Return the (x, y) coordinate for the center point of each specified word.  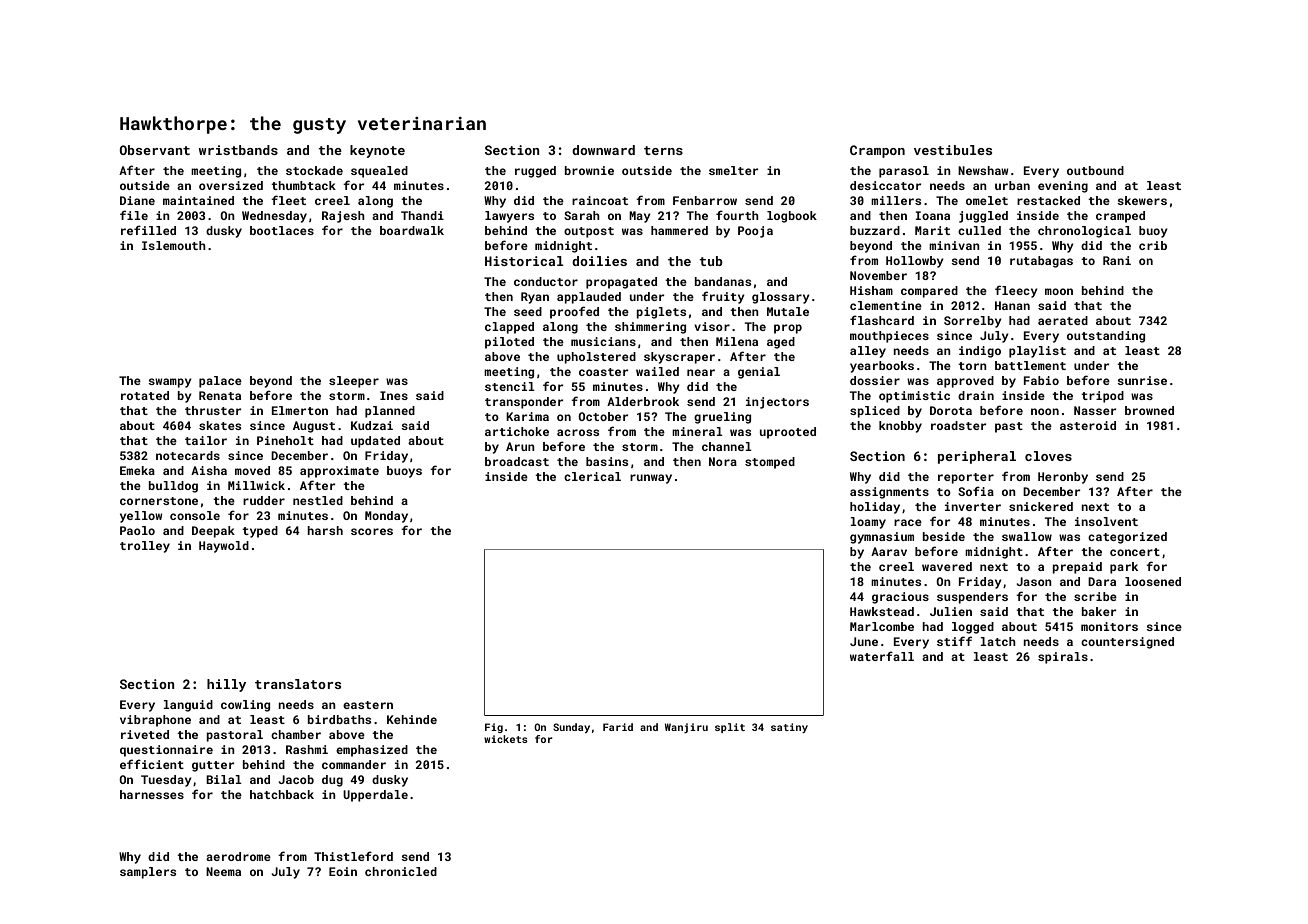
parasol (904, 172)
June (864, 641)
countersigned (1127, 643)
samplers (148, 873)
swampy (170, 383)
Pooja (755, 232)
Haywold (224, 547)
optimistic (914, 397)
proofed (574, 312)
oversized (231, 185)
